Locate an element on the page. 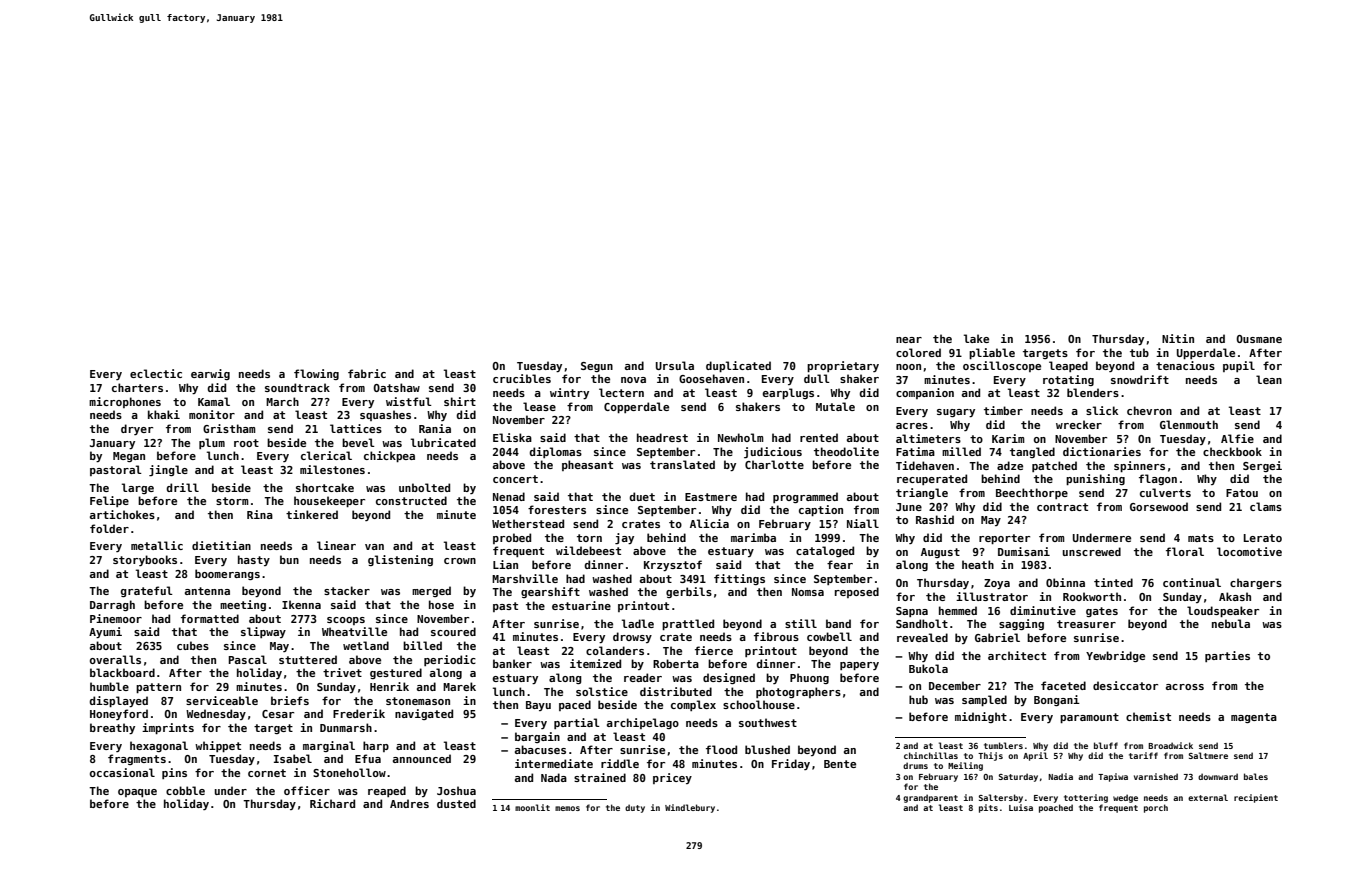 This document has width=1372, height=887. dictionaries is located at coordinates (1102, 451).
